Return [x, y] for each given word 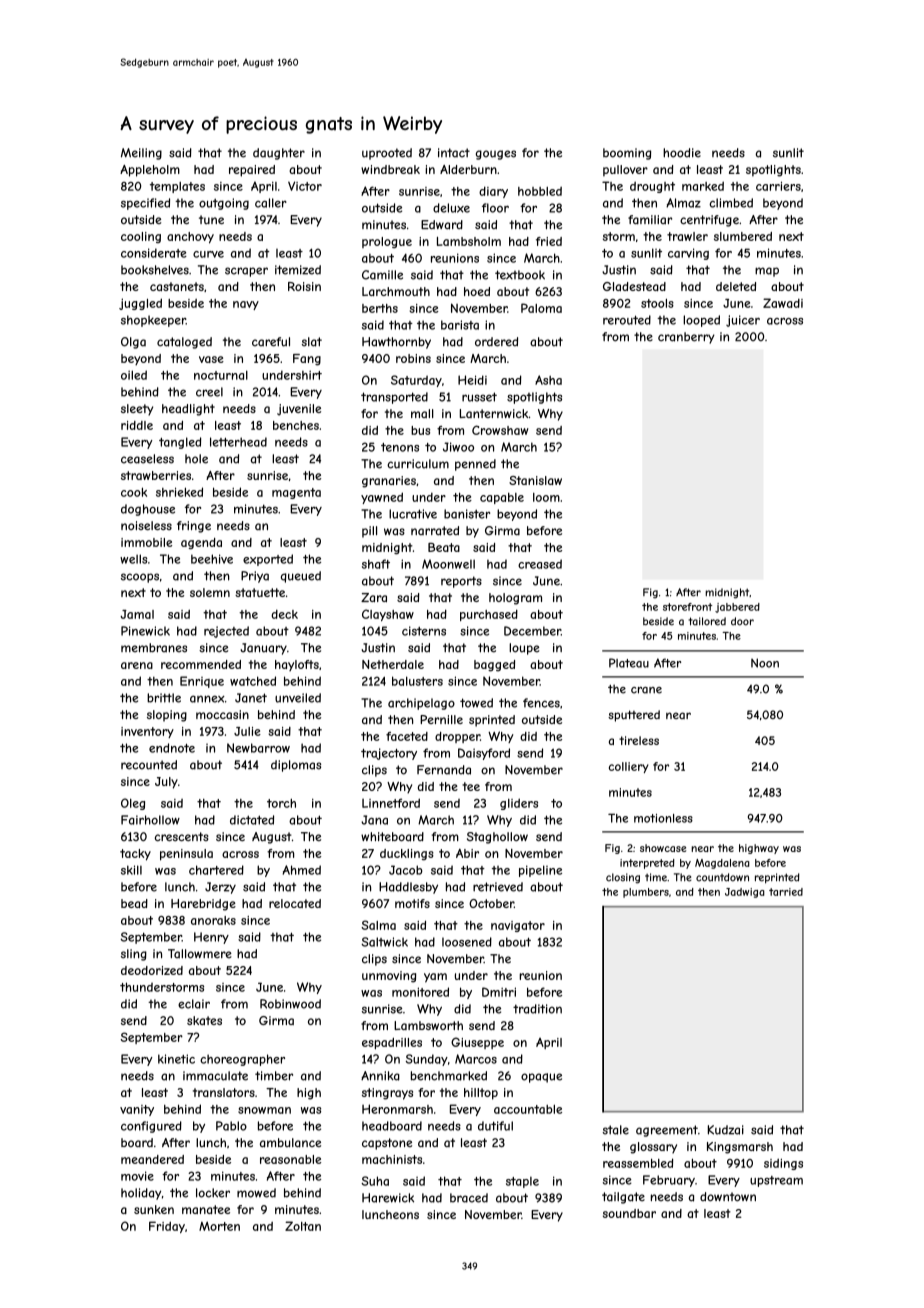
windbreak [390, 169]
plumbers [646, 893]
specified [145, 204]
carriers [778, 186]
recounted [149, 765]
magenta [296, 493]
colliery [629, 767]
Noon [765, 663]
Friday [167, 1227]
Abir [467, 853]
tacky [135, 855]
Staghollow [497, 838]
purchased [489, 615]
